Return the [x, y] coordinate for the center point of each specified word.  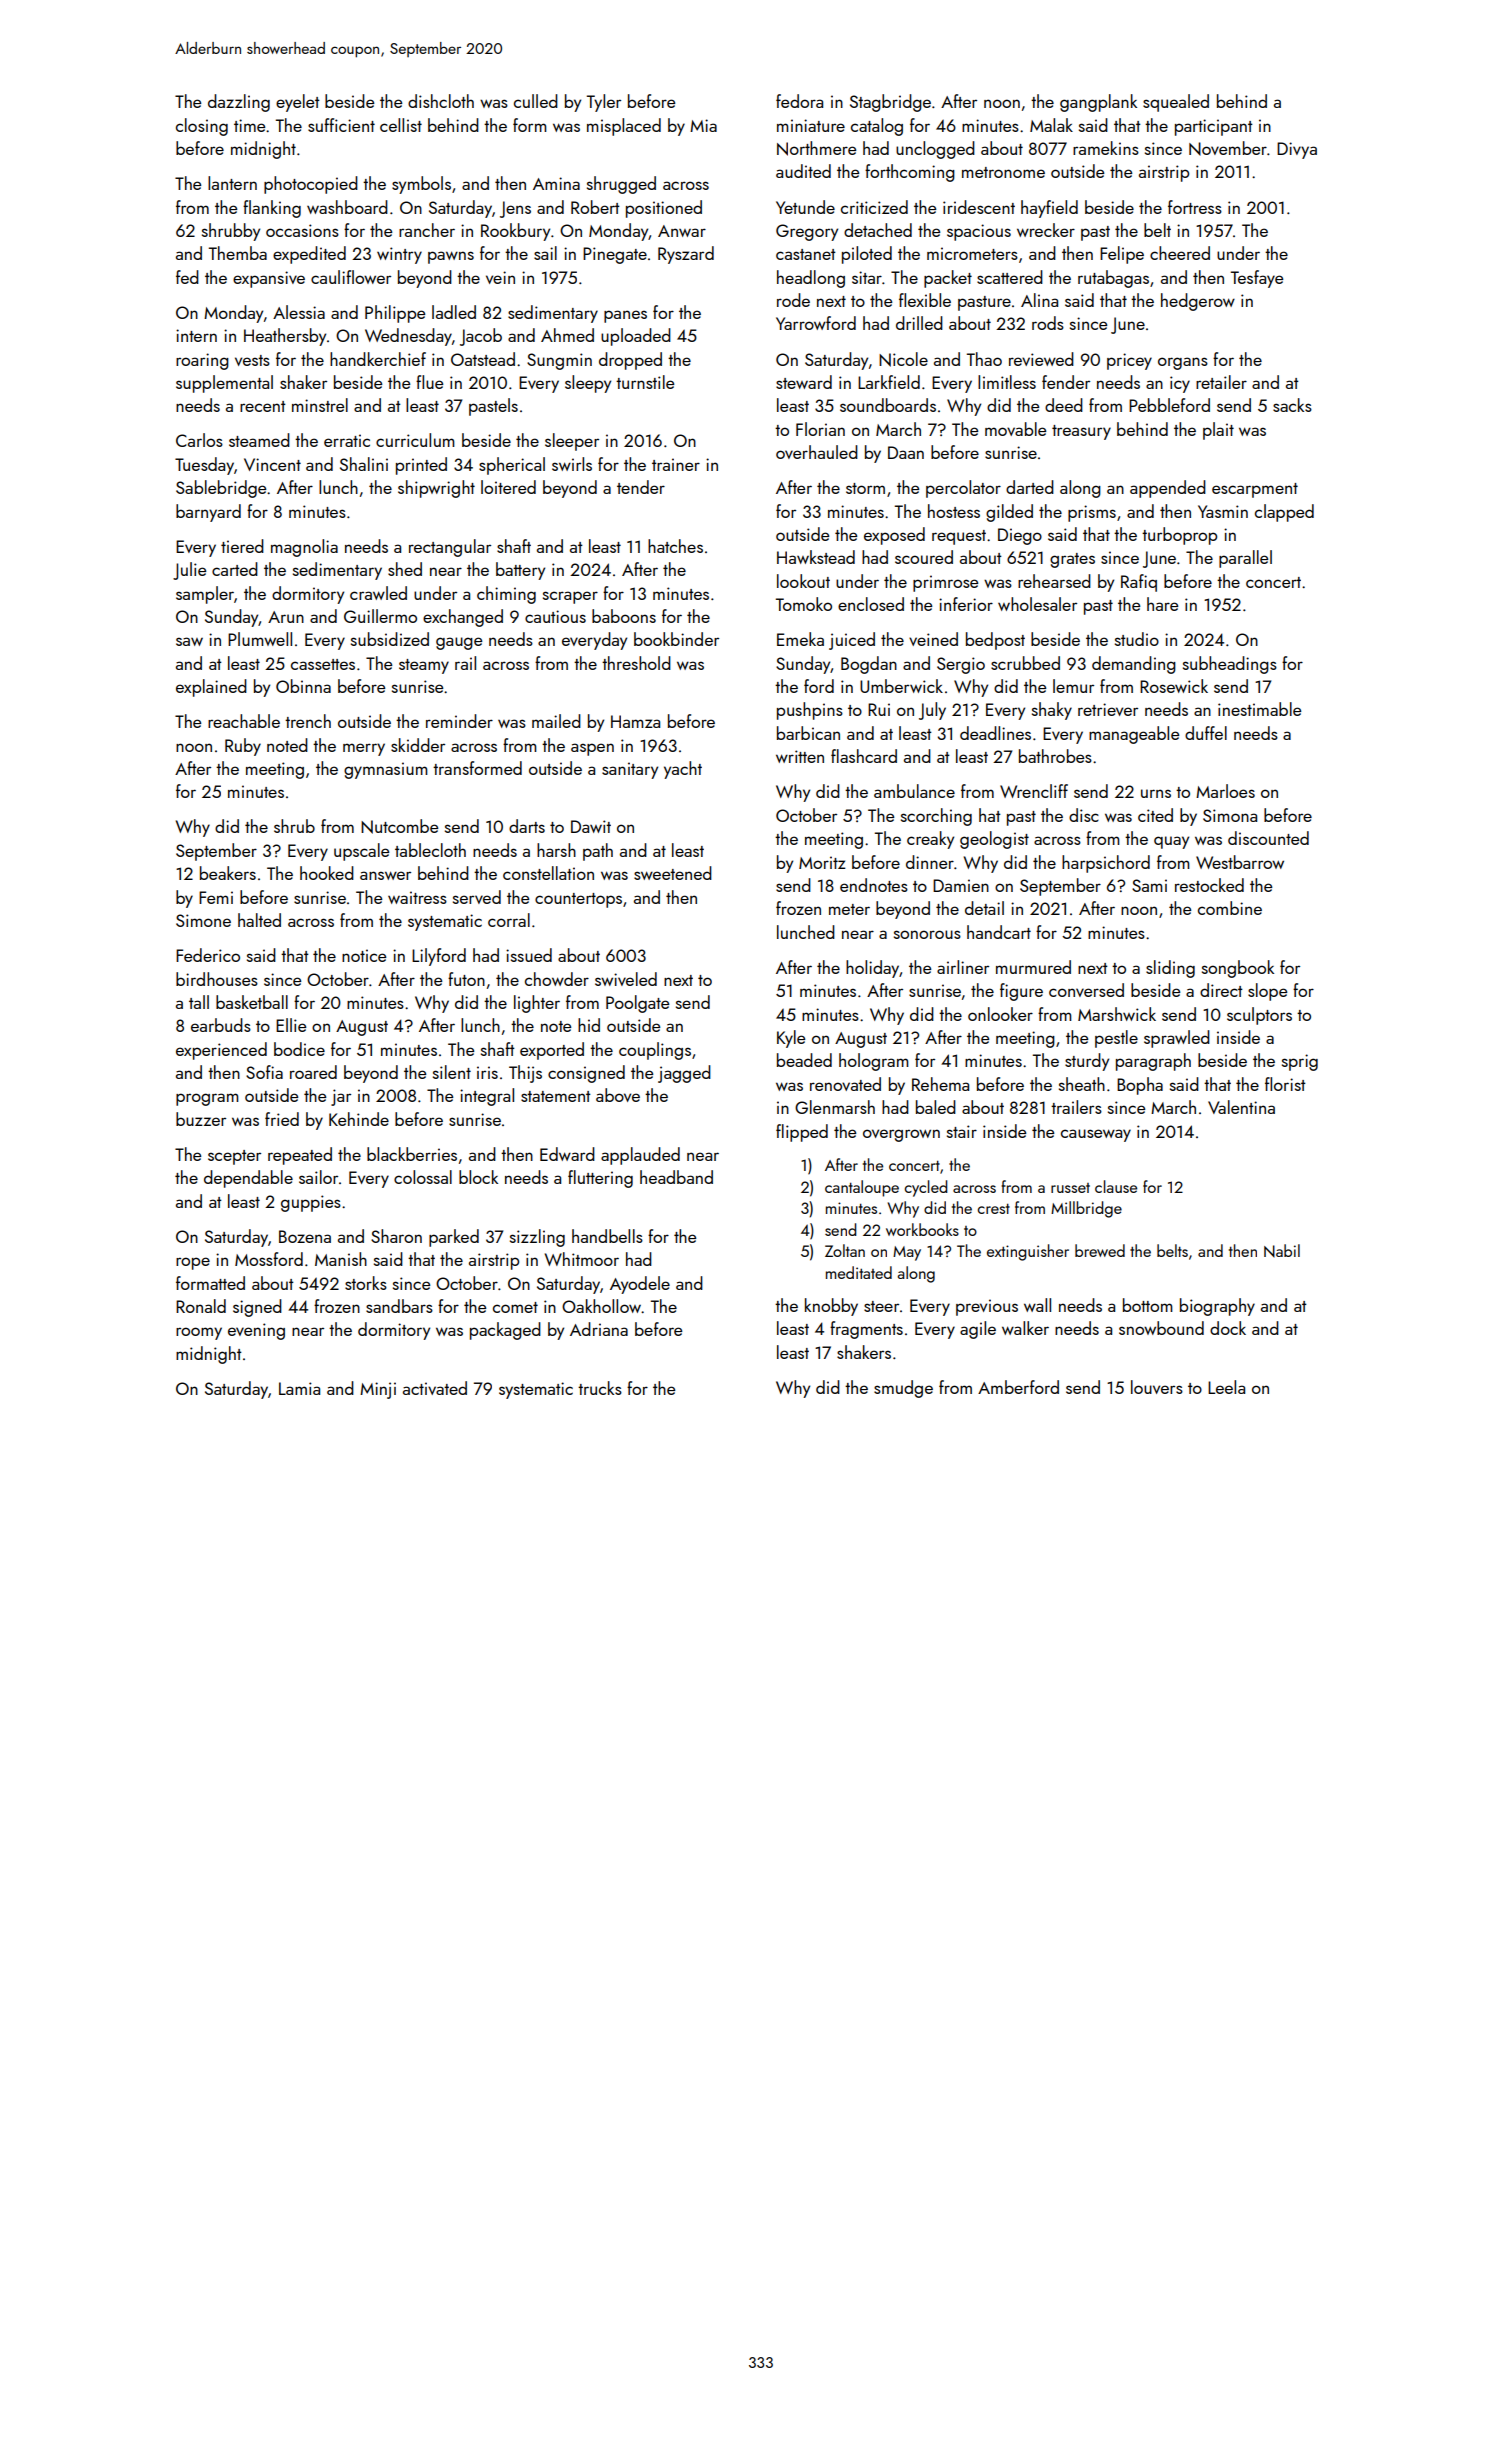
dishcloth [441, 101]
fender [1066, 382]
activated [435, 1388]
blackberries [412, 1154]
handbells [607, 1236]
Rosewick [1174, 686]
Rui [879, 709]
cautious [555, 616]
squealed [1176, 103]
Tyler [604, 103]
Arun [286, 617]
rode [793, 300]
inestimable [1259, 709]
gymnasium [386, 770]
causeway [1096, 1135]
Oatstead [483, 359]
